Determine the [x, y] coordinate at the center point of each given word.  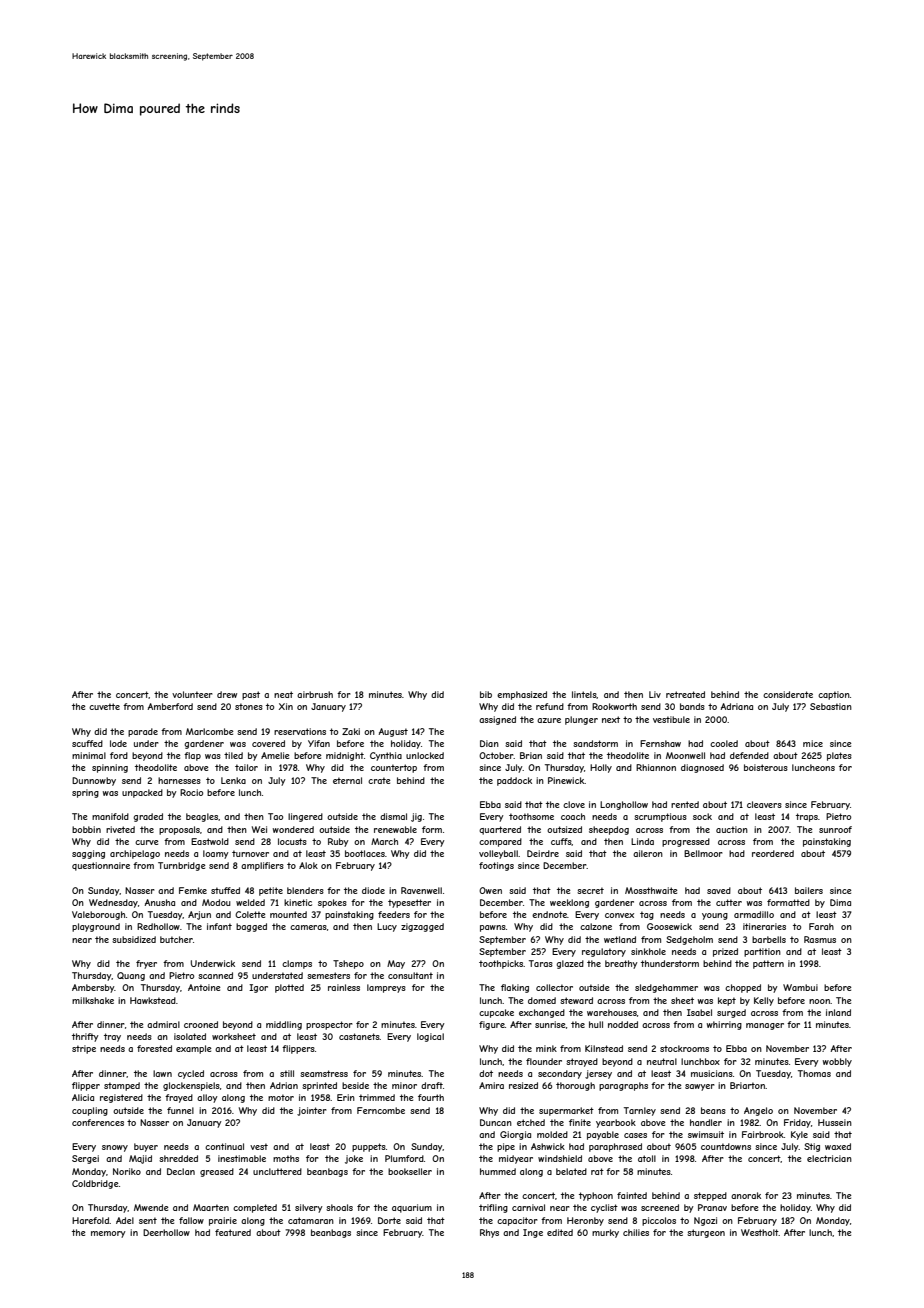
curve [147, 842]
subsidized [134, 939]
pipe [506, 1147]
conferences [98, 1122]
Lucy [387, 927]
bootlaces [365, 853]
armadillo [754, 914]
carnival [528, 1207]
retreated [685, 694]
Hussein [835, 1122]
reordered [773, 853]
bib [486, 694]
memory [108, 1234]
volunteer [192, 694]
